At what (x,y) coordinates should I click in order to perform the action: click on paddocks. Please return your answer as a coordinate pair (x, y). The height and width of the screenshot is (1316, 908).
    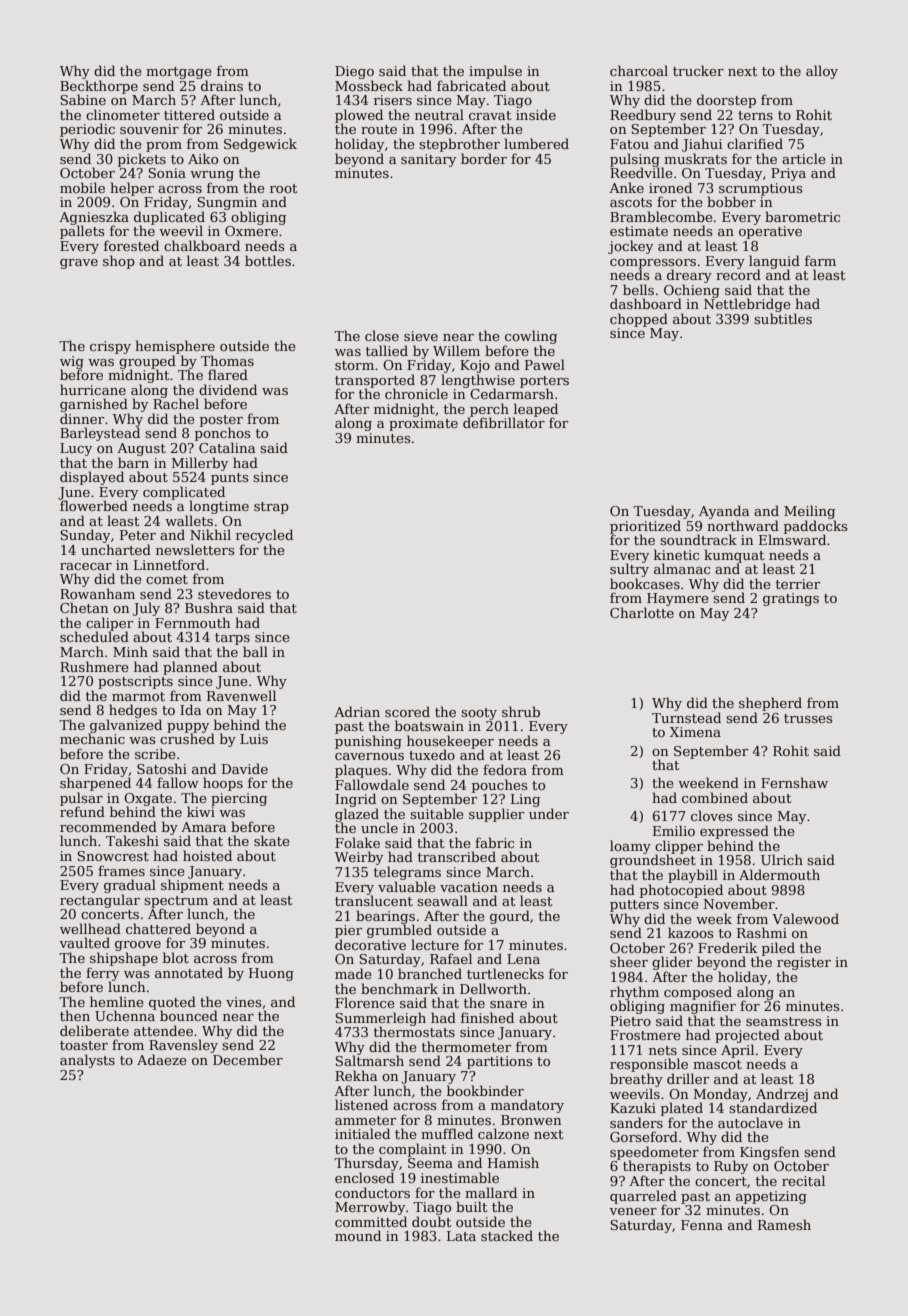
    Looking at the image, I should click on (816, 527).
